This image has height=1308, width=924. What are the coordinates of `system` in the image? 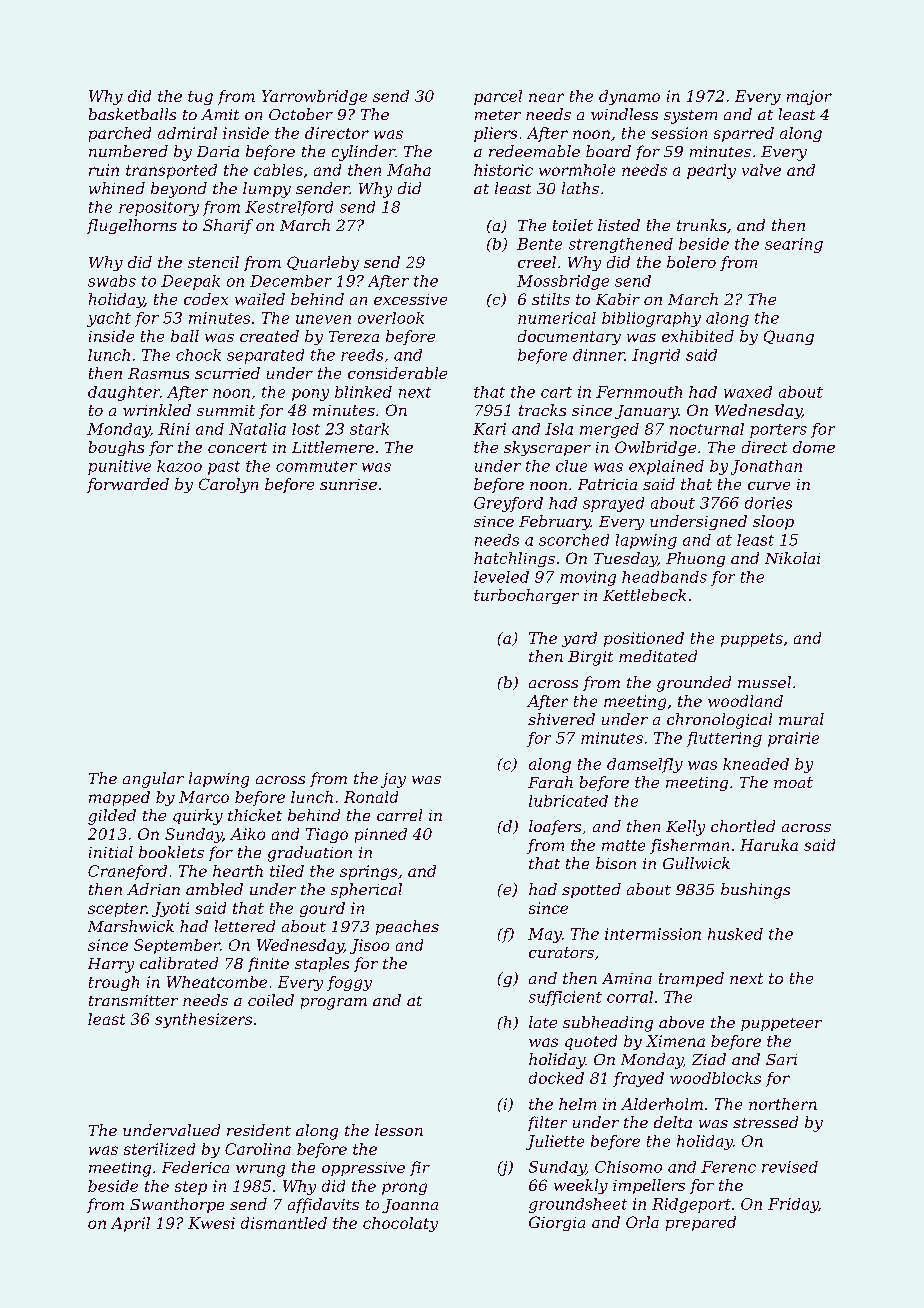 It's located at (690, 117).
